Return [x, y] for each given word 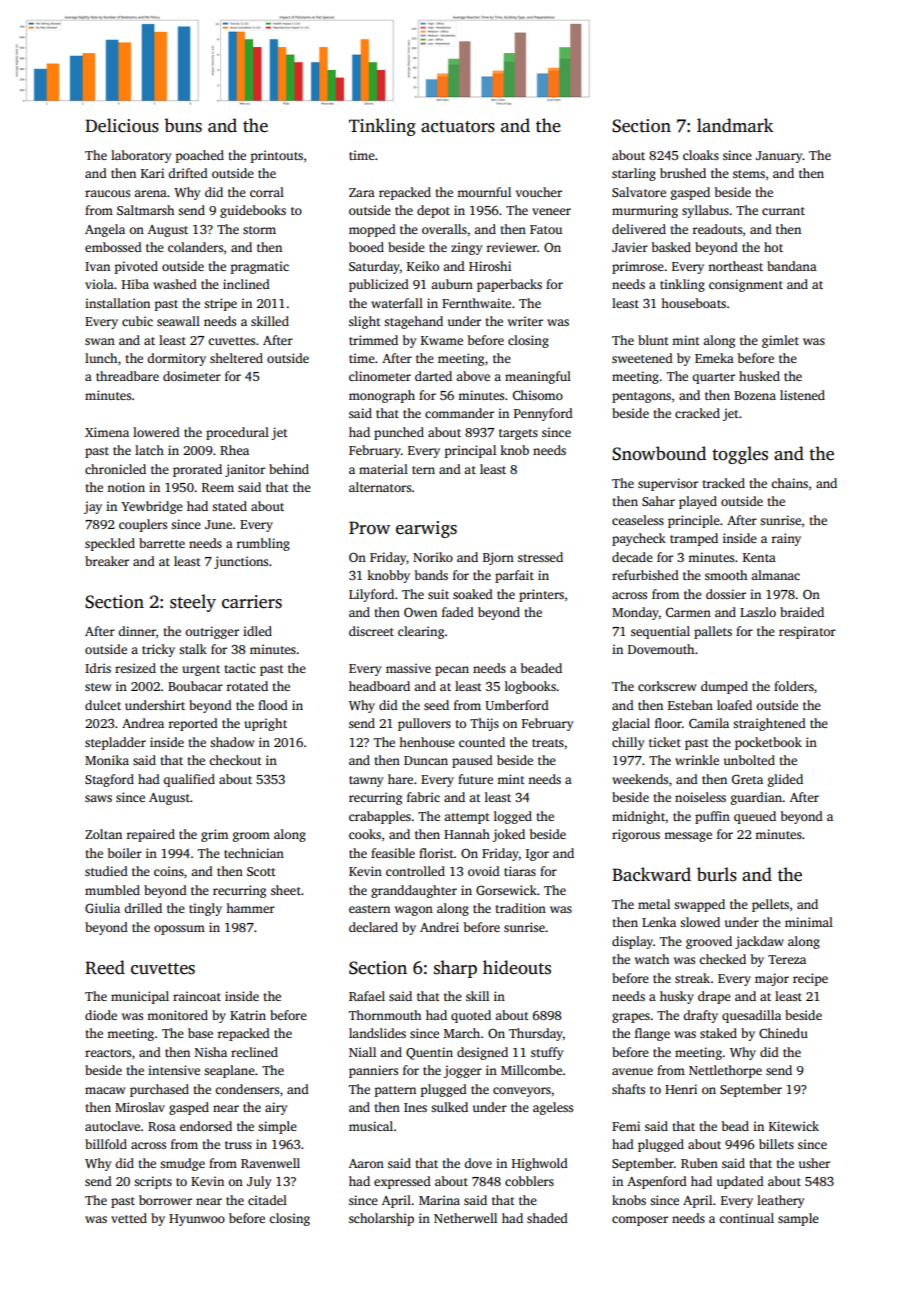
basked [671, 247]
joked [508, 835]
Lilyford [371, 595]
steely [193, 603]
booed [366, 247]
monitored [177, 1015]
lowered [156, 432]
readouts [717, 229]
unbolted [749, 760]
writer [525, 321]
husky [677, 997]
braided [802, 612]
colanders [195, 247]
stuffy [547, 1053]
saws [98, 798]
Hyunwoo [197, 1220]
